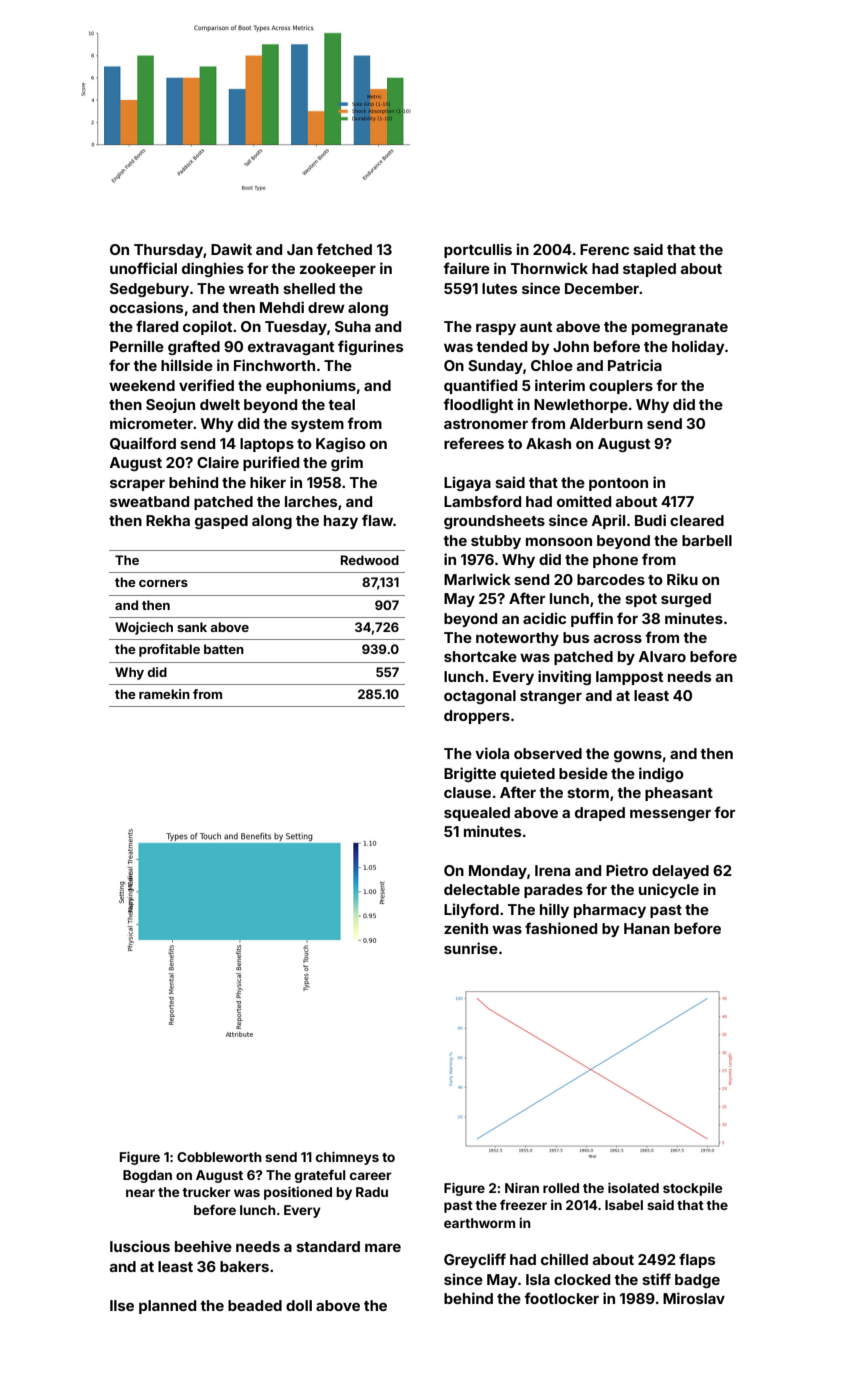  I want to click on Hanan, so click(647, 928).
